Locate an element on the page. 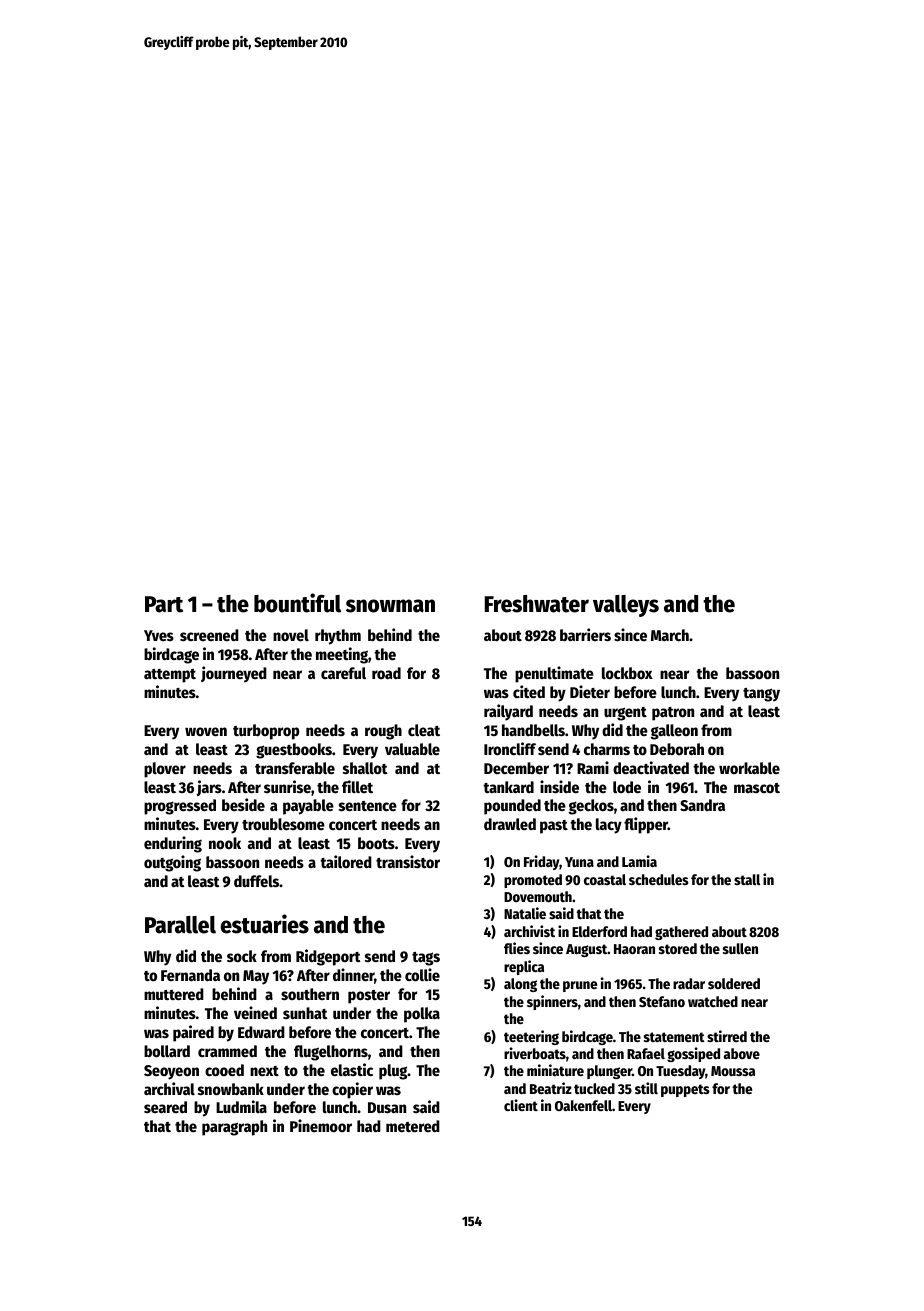  puppets is located at coordinates (685, 1090).
